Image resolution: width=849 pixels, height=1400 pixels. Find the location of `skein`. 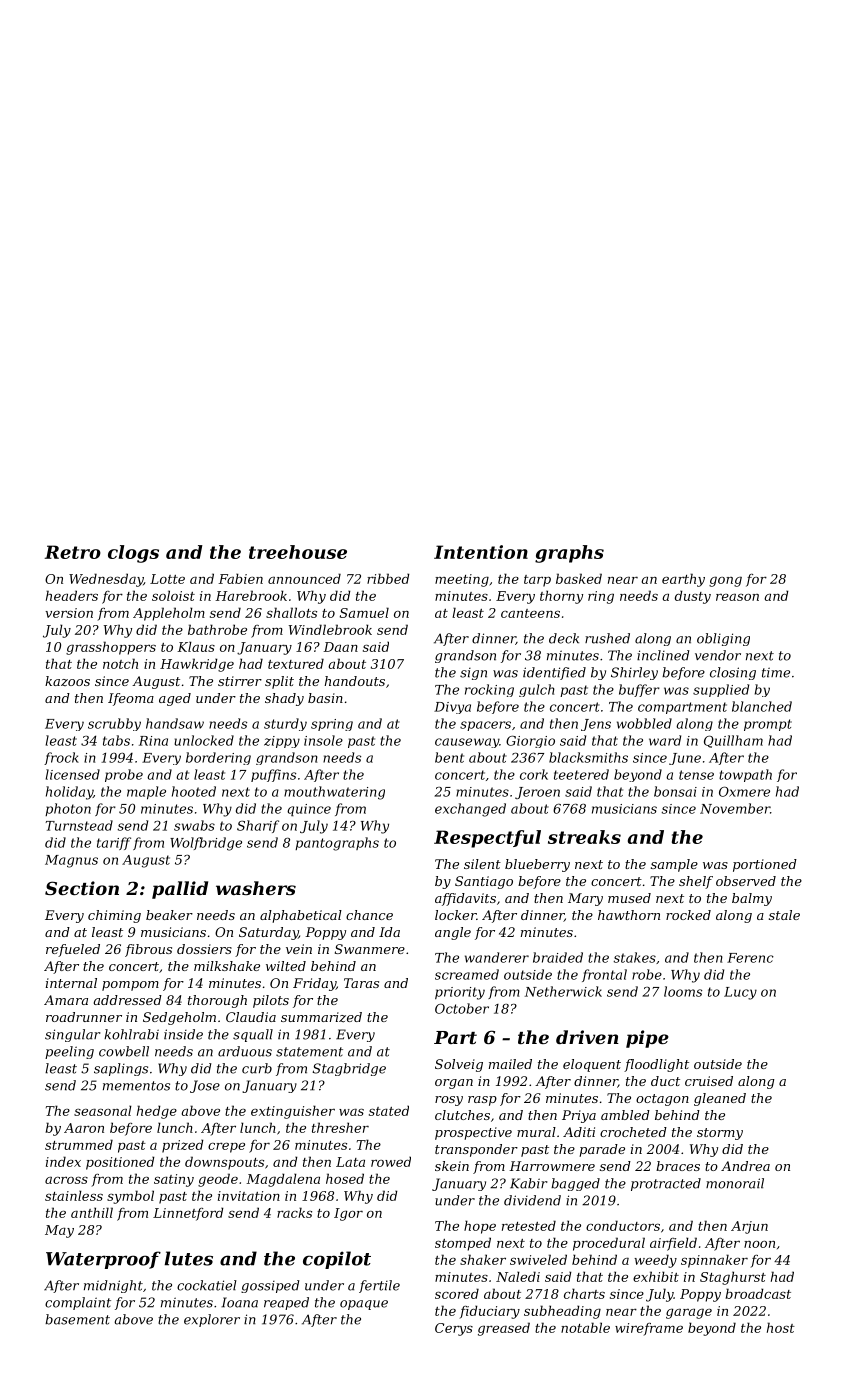

skein is located at coordinates (452, 1166).
